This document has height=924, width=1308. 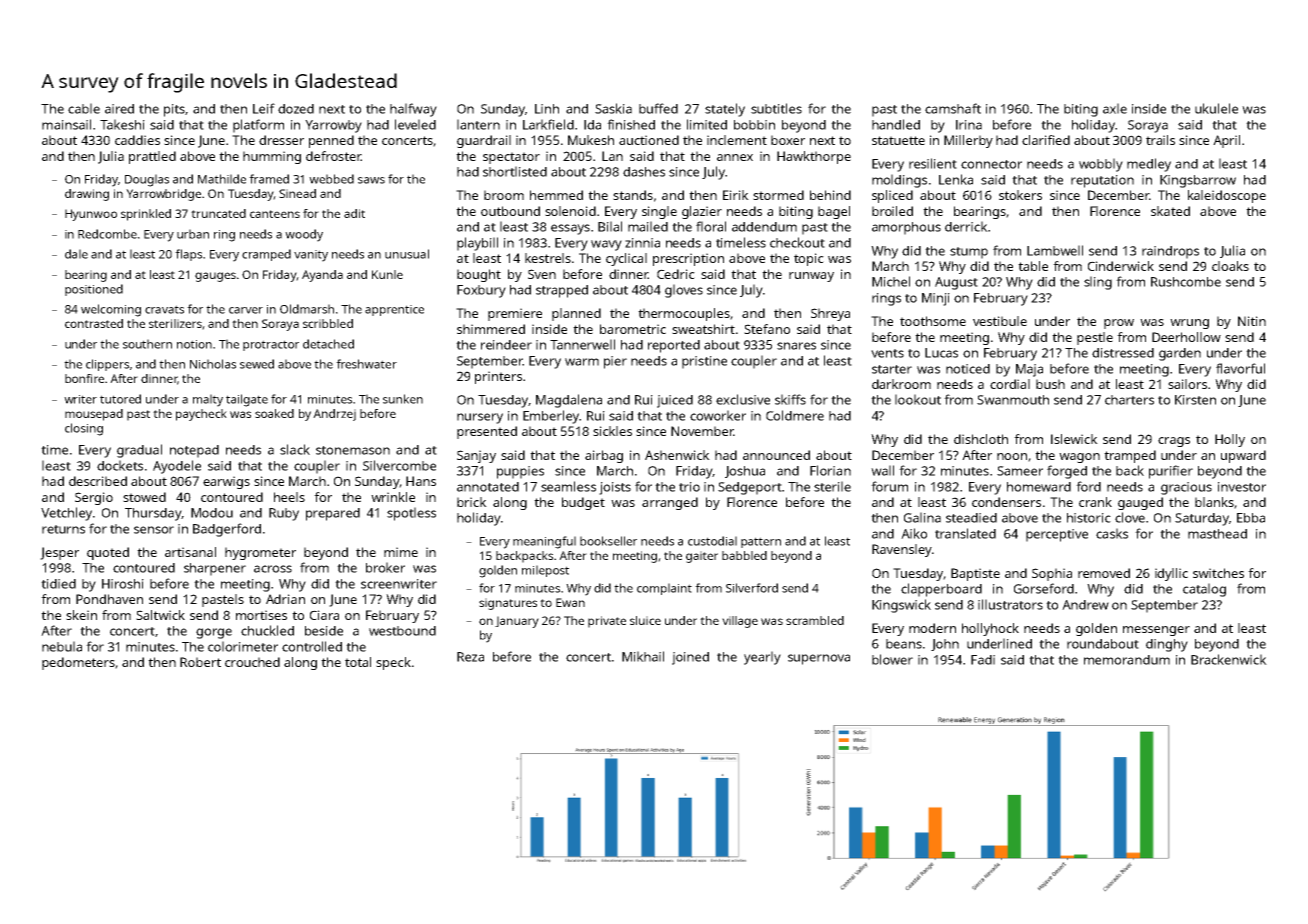 I want to click on playbill, so click(x=477, y=244).
